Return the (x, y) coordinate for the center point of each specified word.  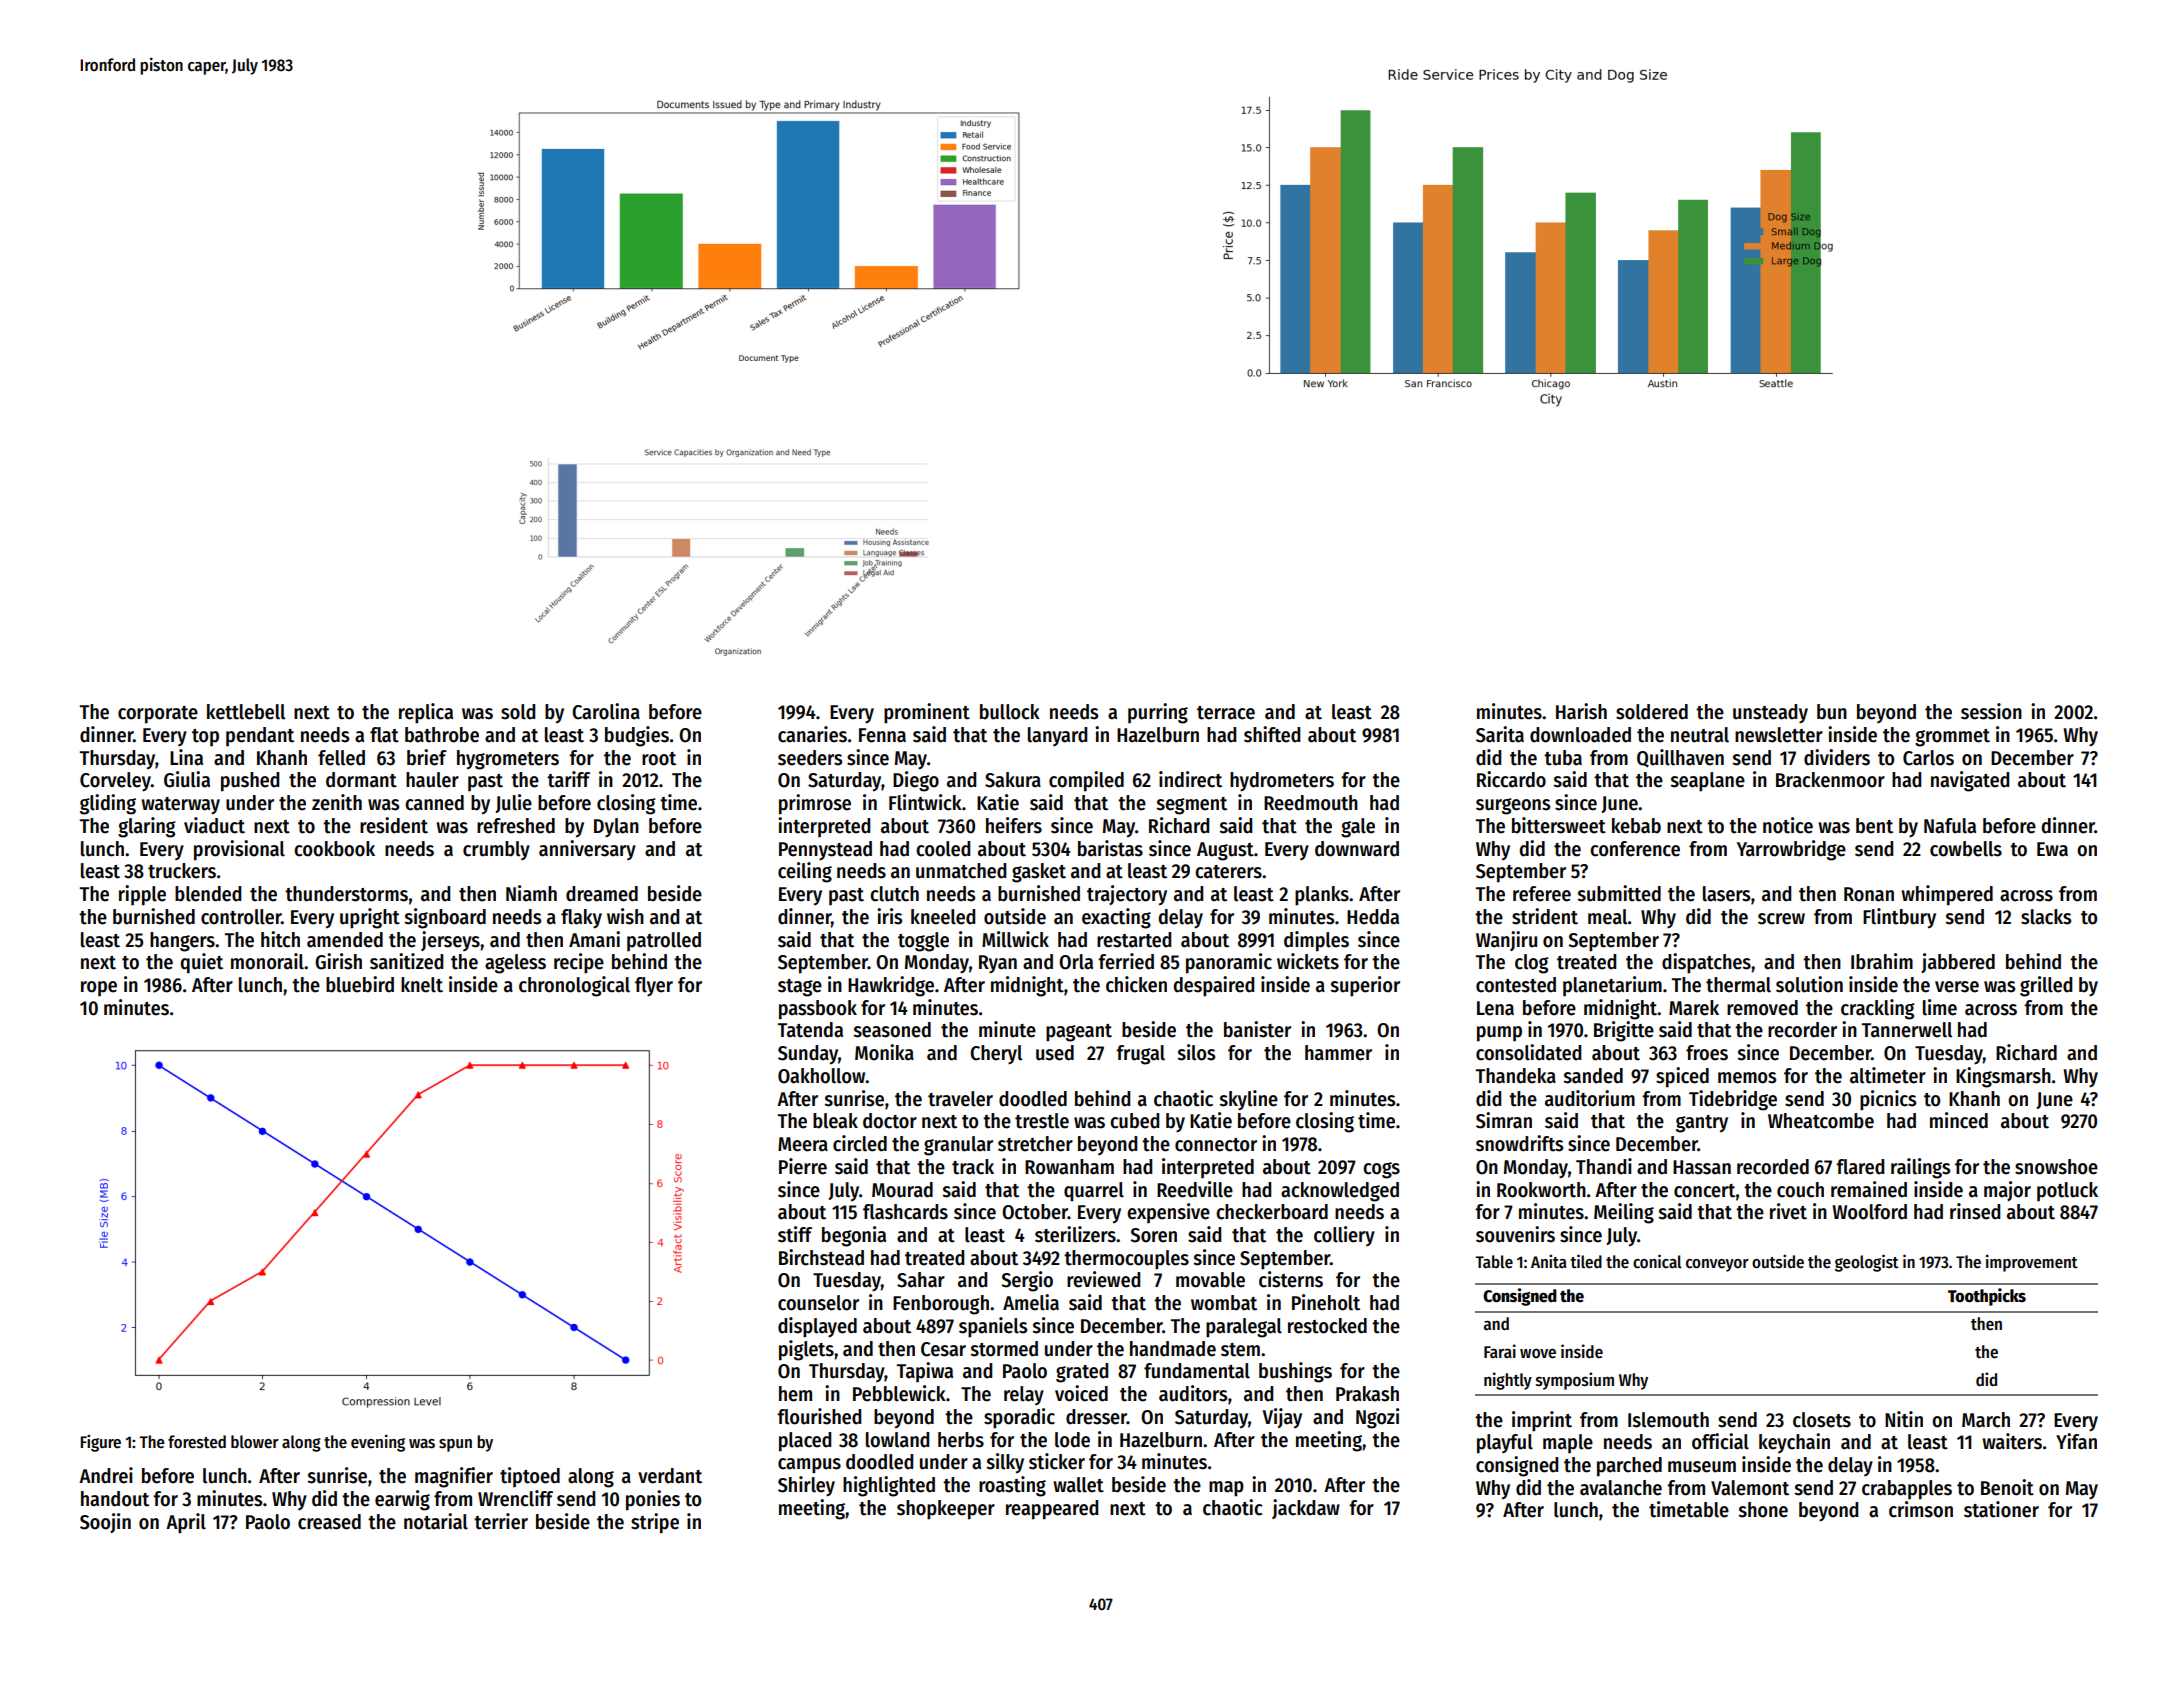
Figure (100, 1443)
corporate (158, 715)
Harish (1581, 711)
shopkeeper (946, 1510)
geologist (1867, 1263)
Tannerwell (1907, 1030)
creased (329, 1522)
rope (99, 989)
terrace (1226, 713)
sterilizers (1075, 1234)
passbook (818, 1010)
